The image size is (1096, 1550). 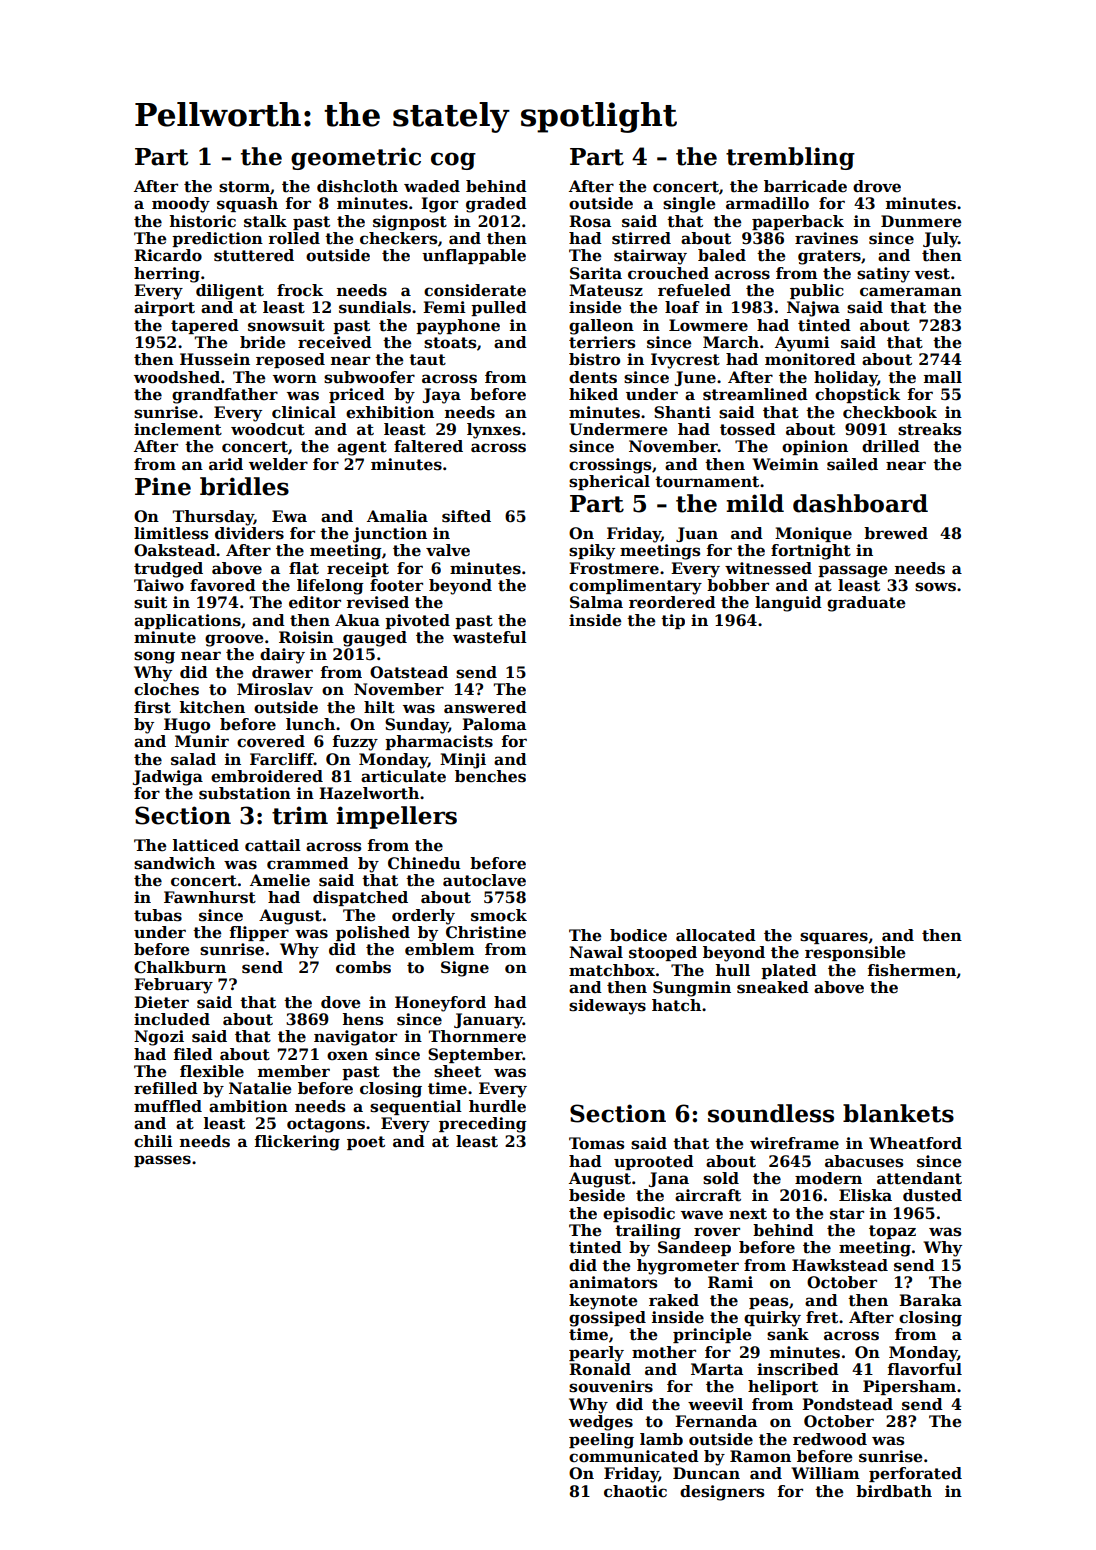 I want to click on moody, so click(x=181, y=205).
